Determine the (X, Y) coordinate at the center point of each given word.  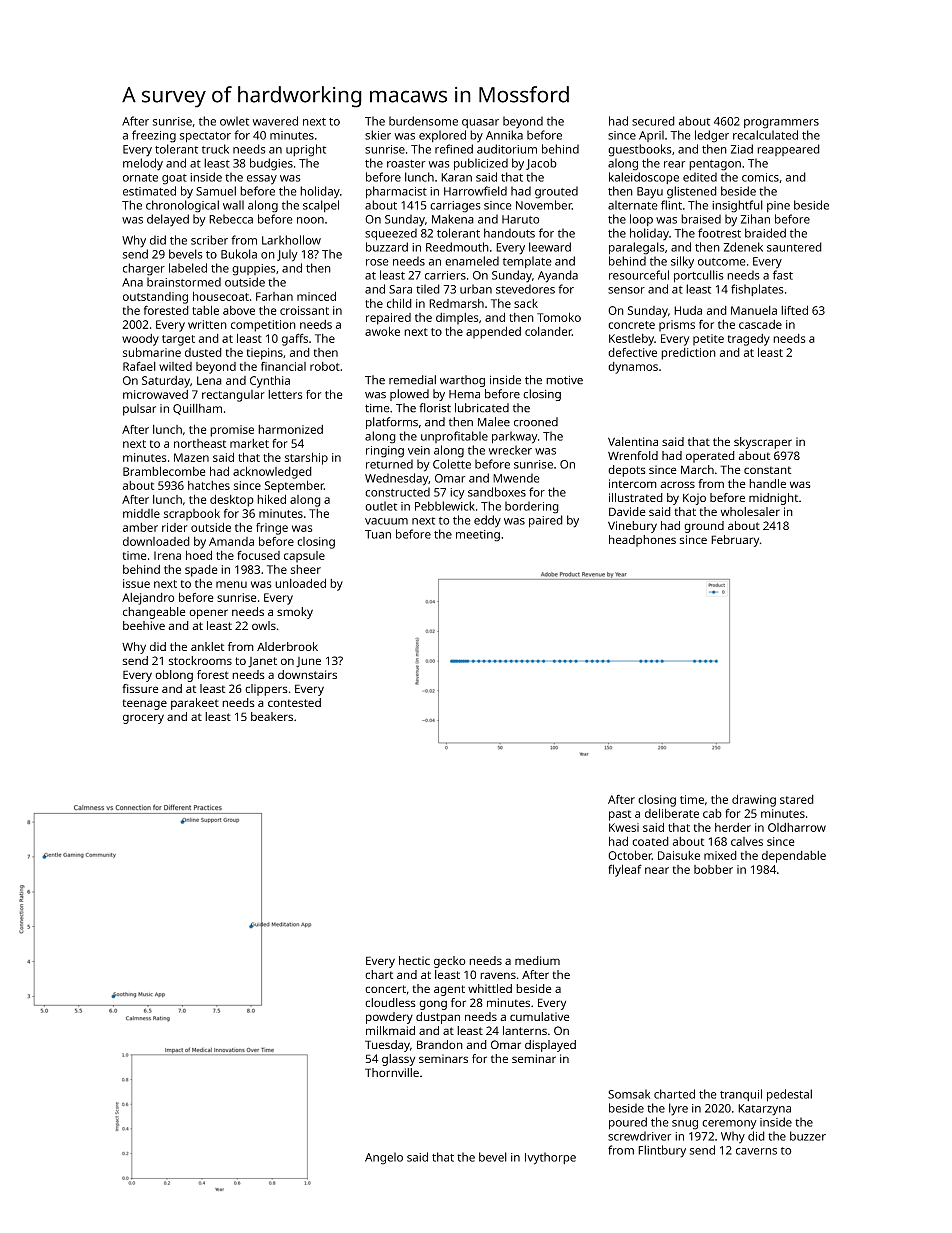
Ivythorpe (550, 1158)
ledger (712, 136)
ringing (385, 452)
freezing (154, 136)
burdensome (423, 121)
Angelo (384, 1158)
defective (632, 352)
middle (141, 513)
